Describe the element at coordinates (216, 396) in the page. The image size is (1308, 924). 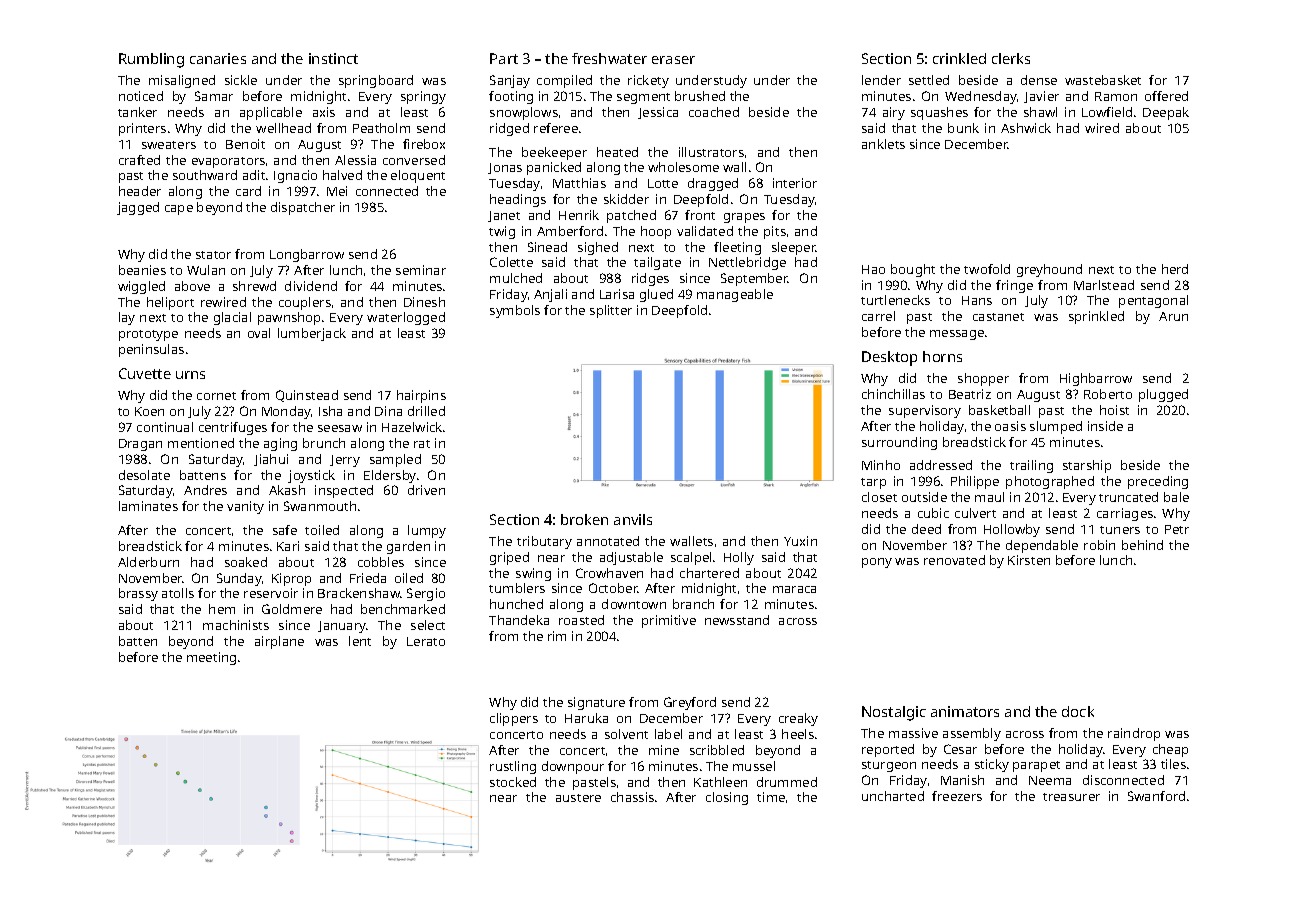
I see `cornet` at that location.
